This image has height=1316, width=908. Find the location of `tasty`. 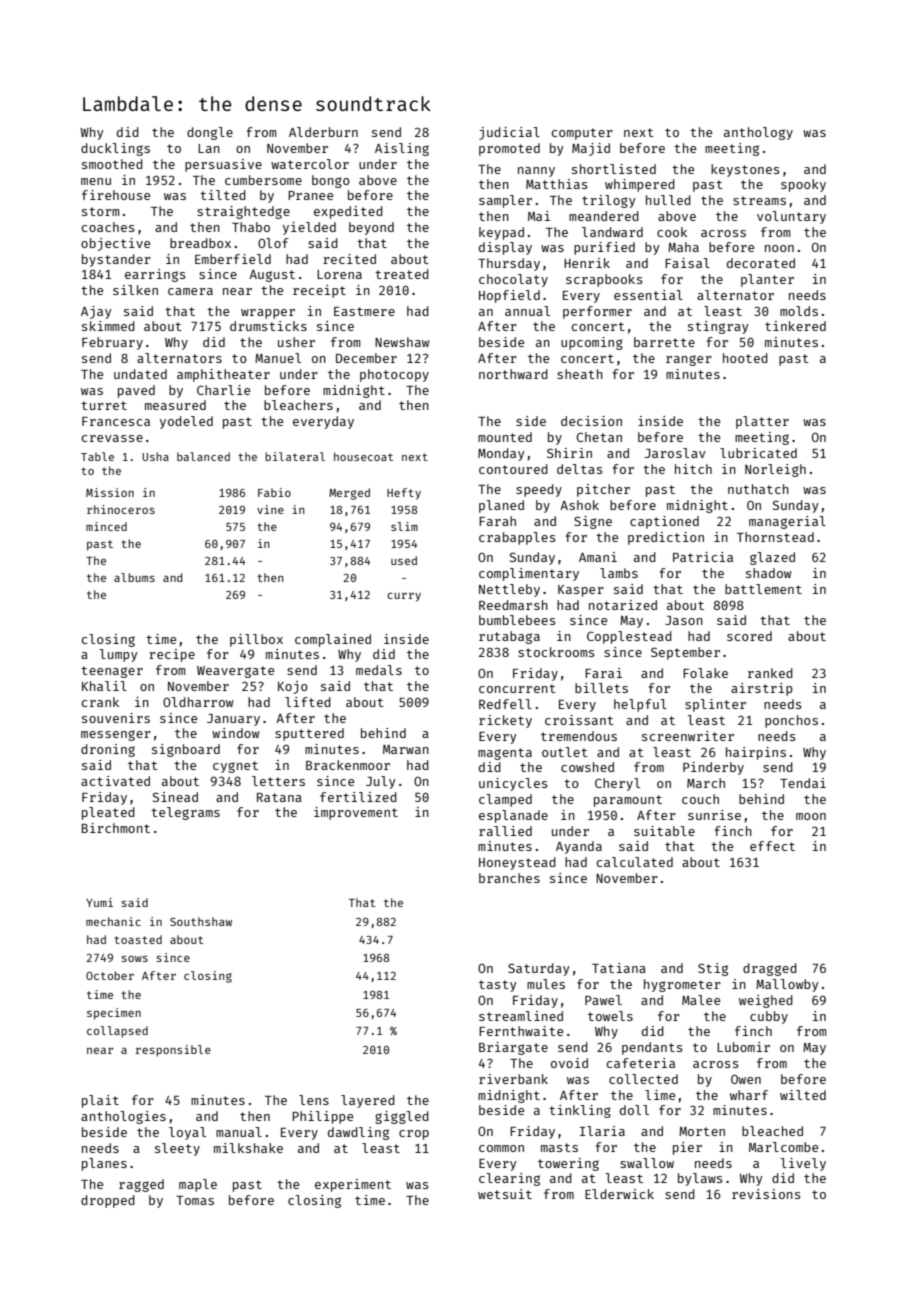

tasty is located at coordinates (498, 986).
